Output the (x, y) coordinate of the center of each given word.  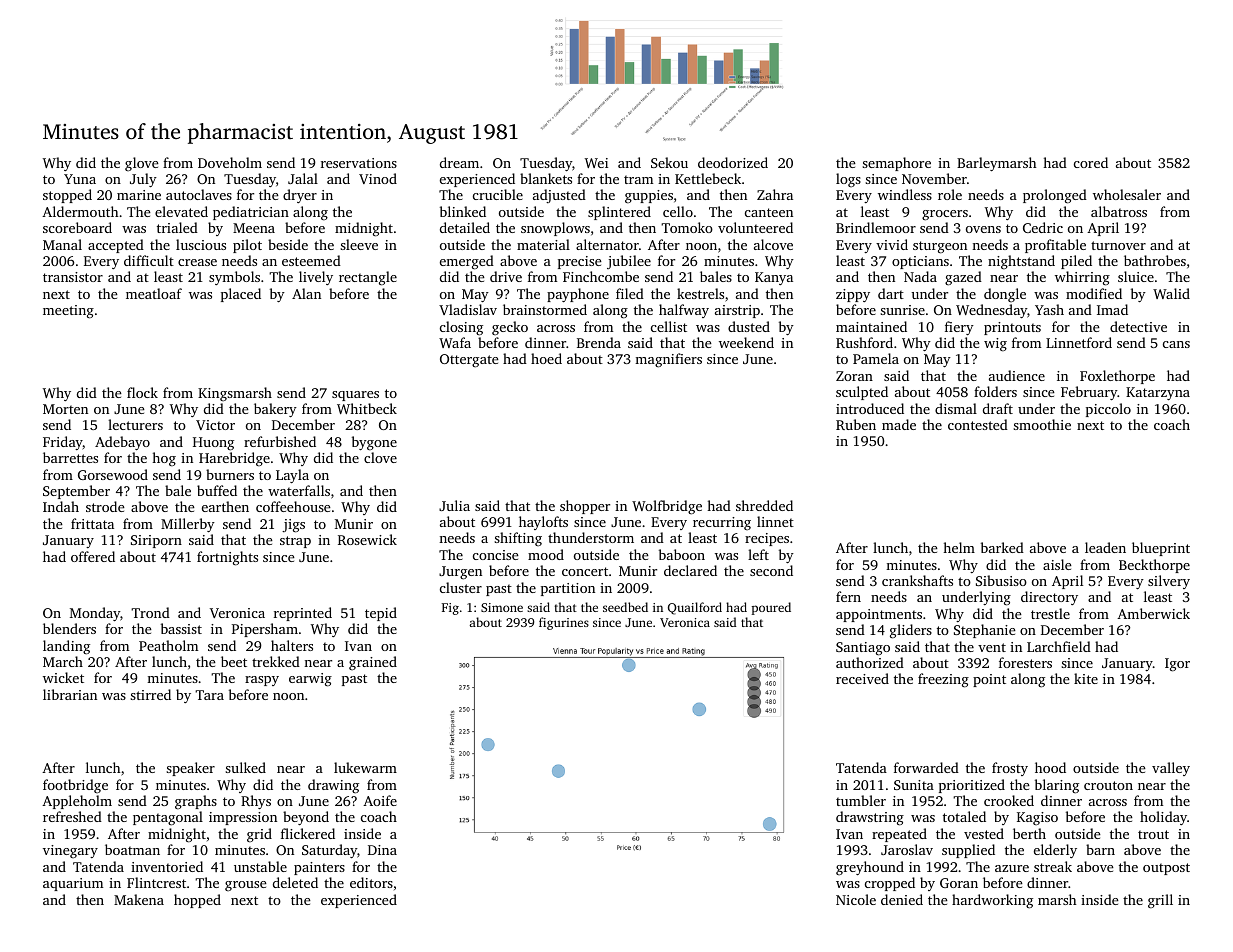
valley (1171, 769)
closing (461, 328)
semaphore (896, 164)
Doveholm (230, 162)
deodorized (733, 162)
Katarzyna (1158, 393)
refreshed (72, 816)
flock (142, 392)
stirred (150, 694)
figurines (564, 623)
